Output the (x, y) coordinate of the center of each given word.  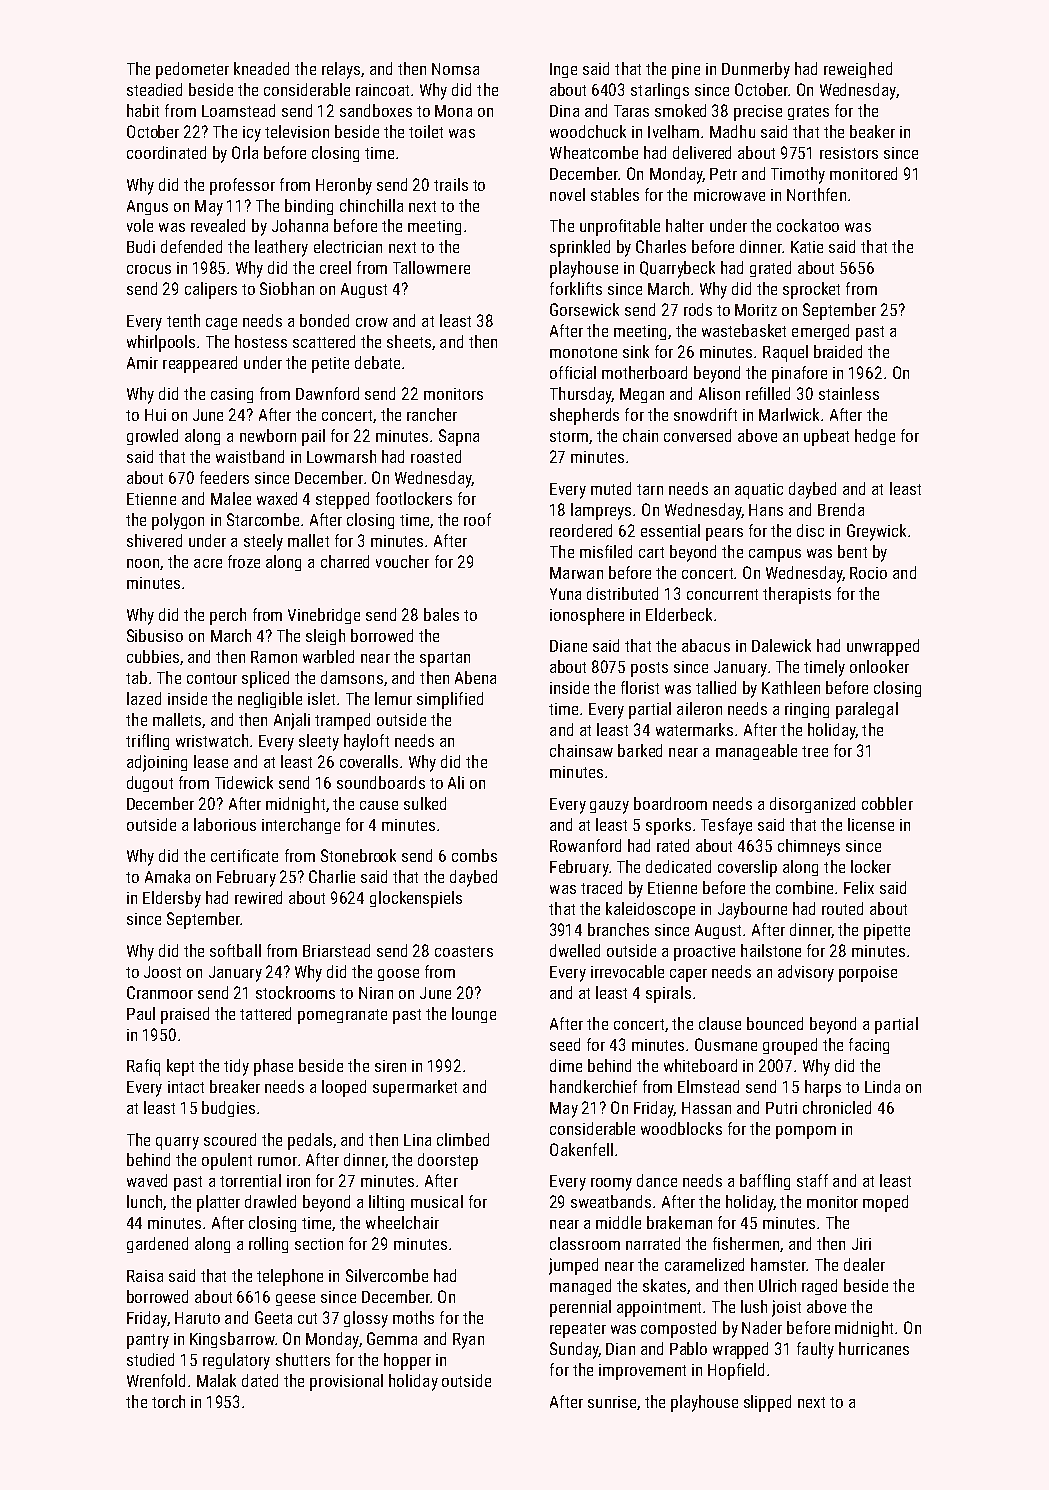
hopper (407, 1361)
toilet (426, 131)
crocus (149, 269)
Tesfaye (726, 826)
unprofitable (620, 227)
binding (309, 207)
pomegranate (342, 1016)
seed (565, 1044)
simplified (450, 700)
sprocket (811, 290)
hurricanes (874, 1348)
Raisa (145, 1276)
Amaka (167, 876)
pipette (887, 932)
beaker (872, 131)
